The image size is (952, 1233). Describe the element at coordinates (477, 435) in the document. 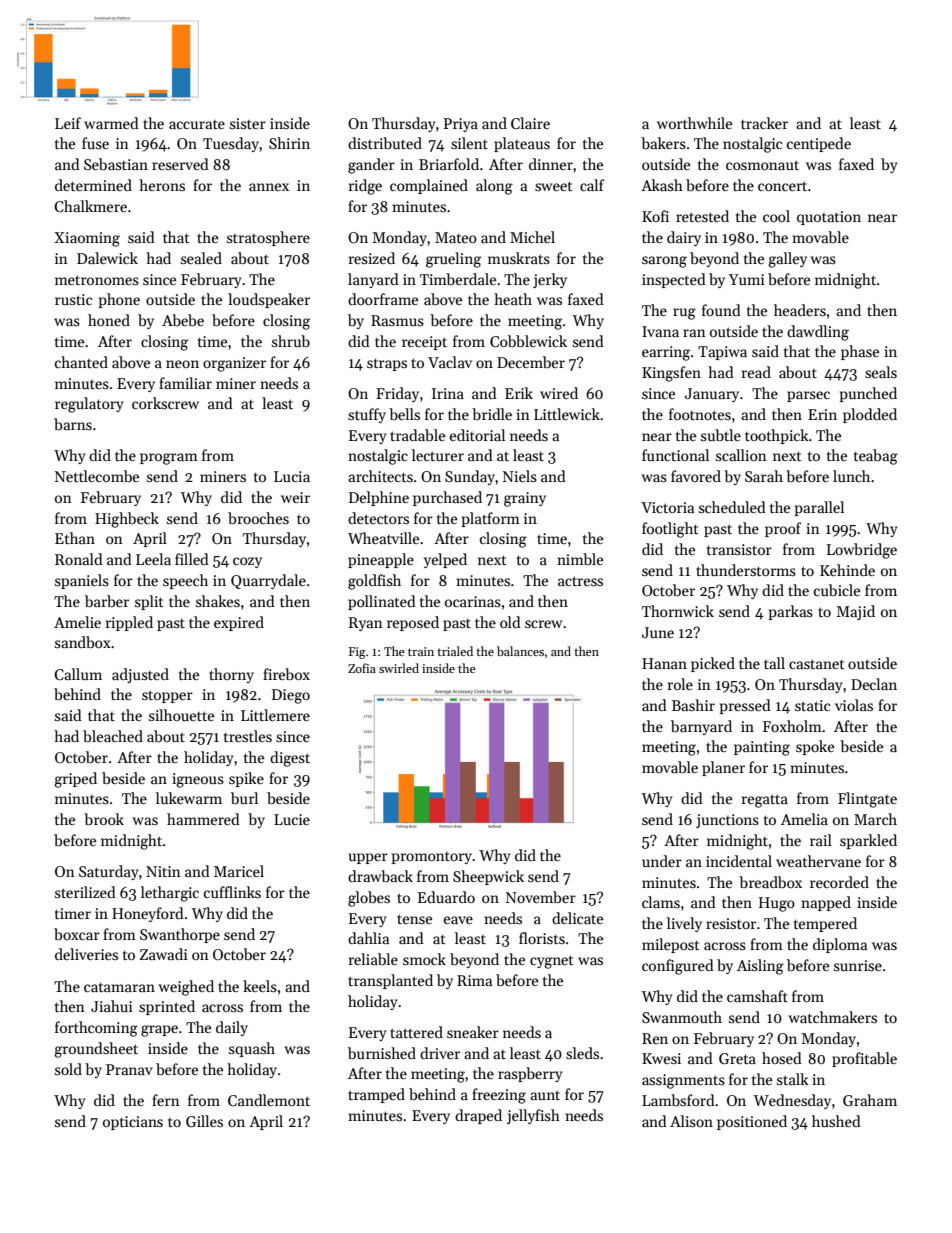

I see `editorial` at that location.
